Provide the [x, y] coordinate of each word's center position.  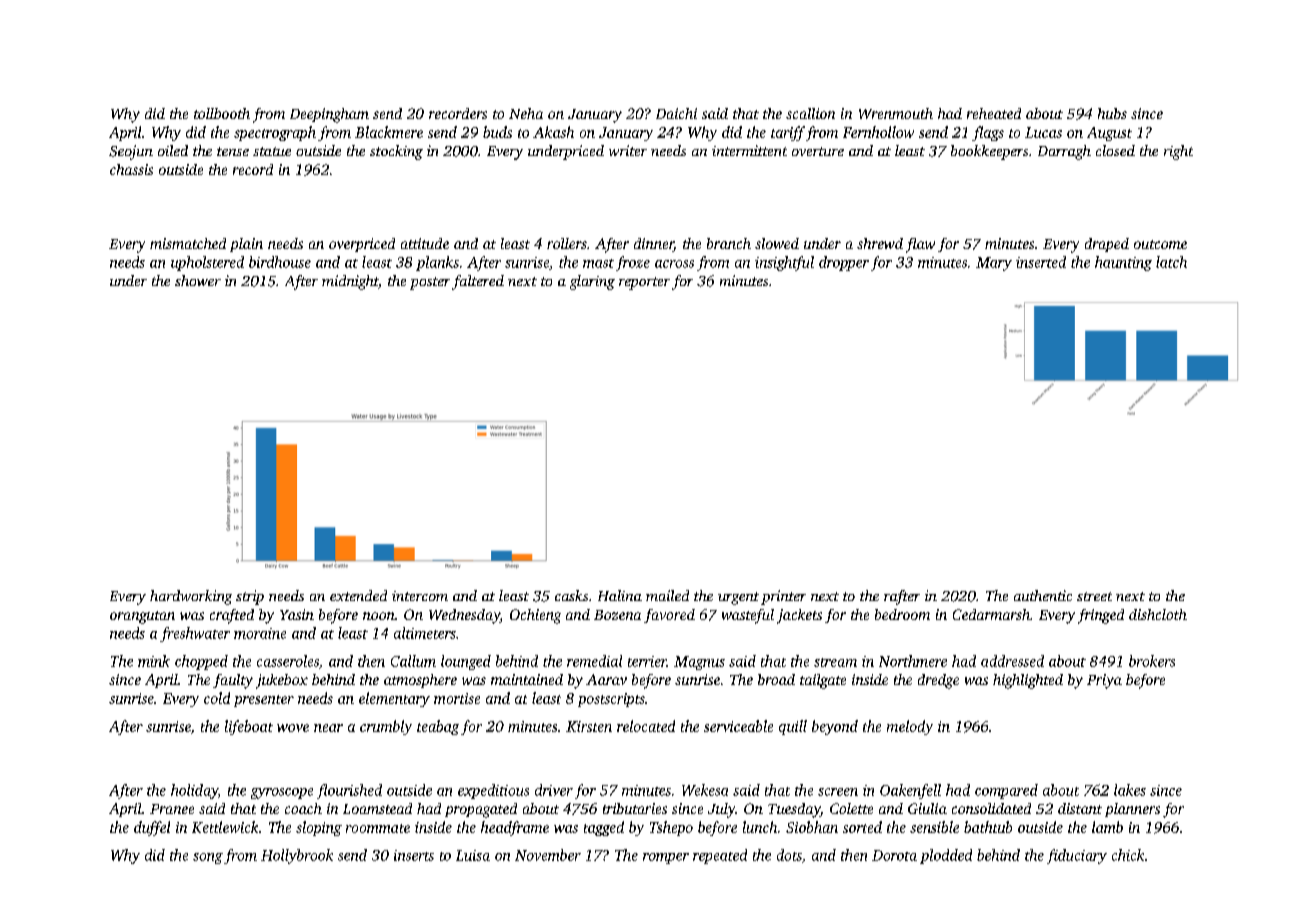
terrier [647, 661]
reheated [994, 113]
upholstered [207, 263]
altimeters [425, 633]
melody [910, 727]
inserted [1041, 262]
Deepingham [329, 115]
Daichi [676, 113]
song [208, 858]
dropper [844, 263]
